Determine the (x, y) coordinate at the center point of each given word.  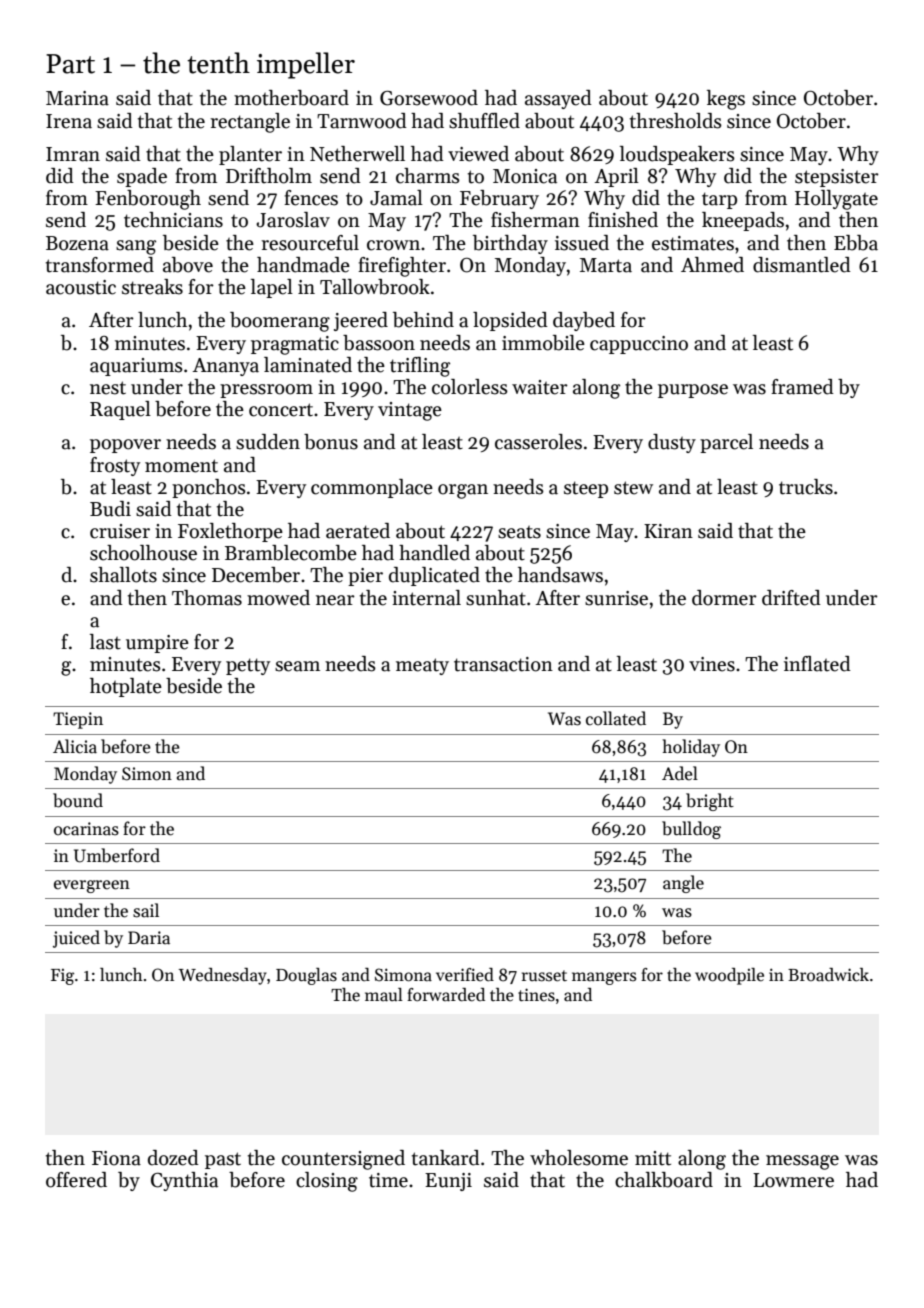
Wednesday (222, 976)
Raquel (120, 410)
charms (428, 176)
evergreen (92, 886)
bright (710, 802)
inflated (817, 664)
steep (586, 489)
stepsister (837, 178)
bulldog (691, 830)
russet (544, 976)
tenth (218, 63)
